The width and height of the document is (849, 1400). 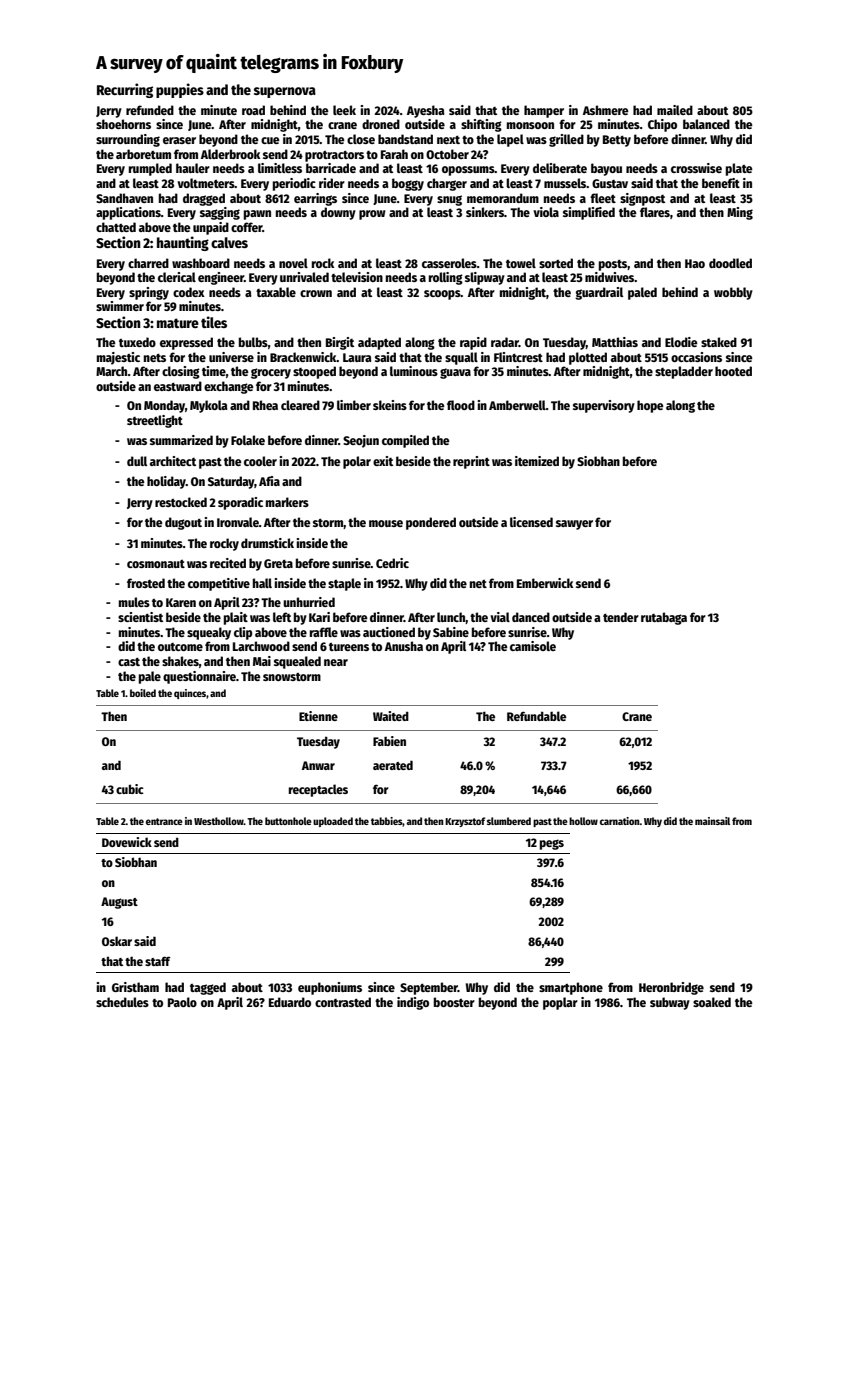 What do you see at coordinates (449, 200) in the document?
I see `snug` at bounding box center [449, 200].
